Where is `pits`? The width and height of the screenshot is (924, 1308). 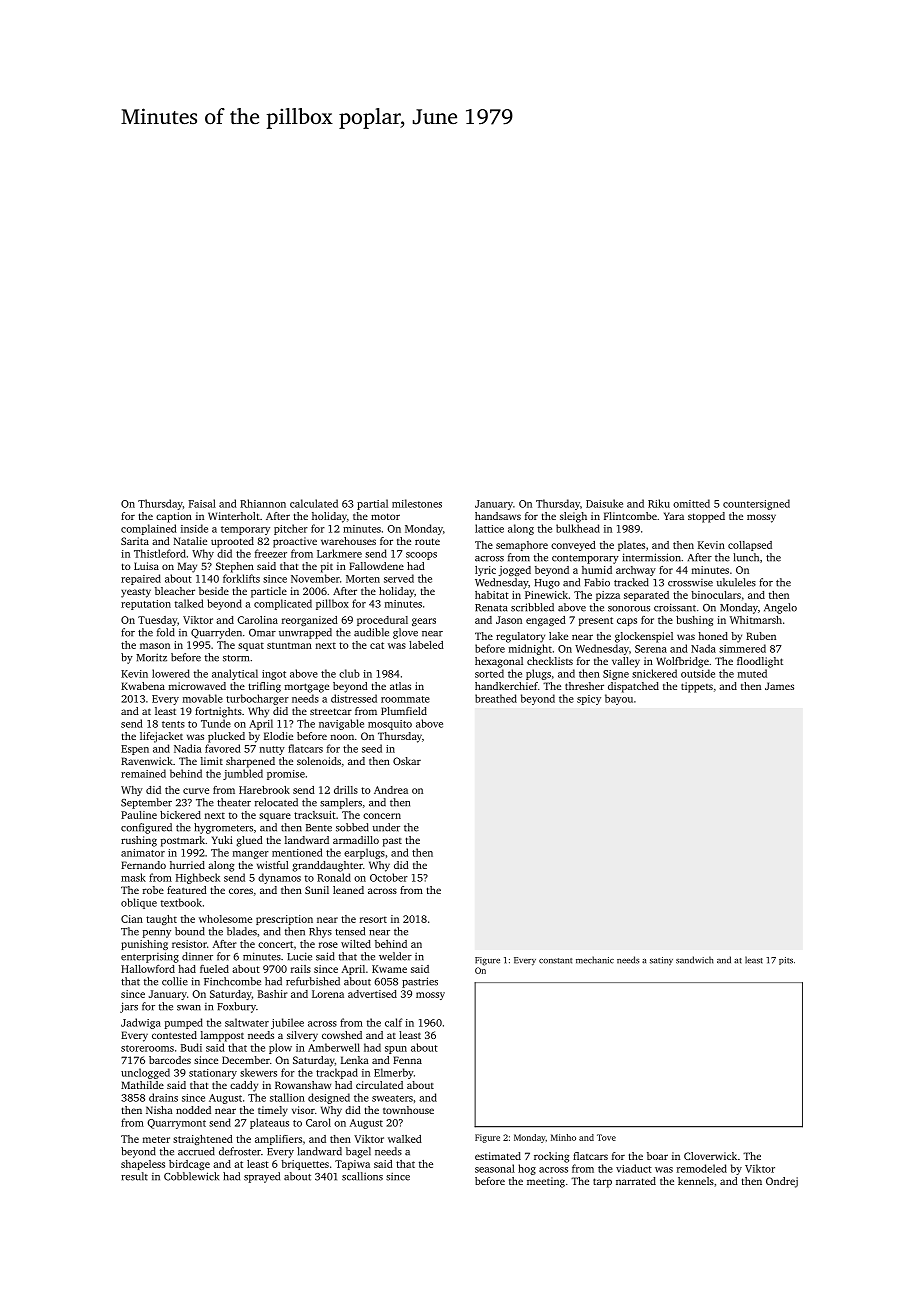 pits is located at coordinates (786, 961).
